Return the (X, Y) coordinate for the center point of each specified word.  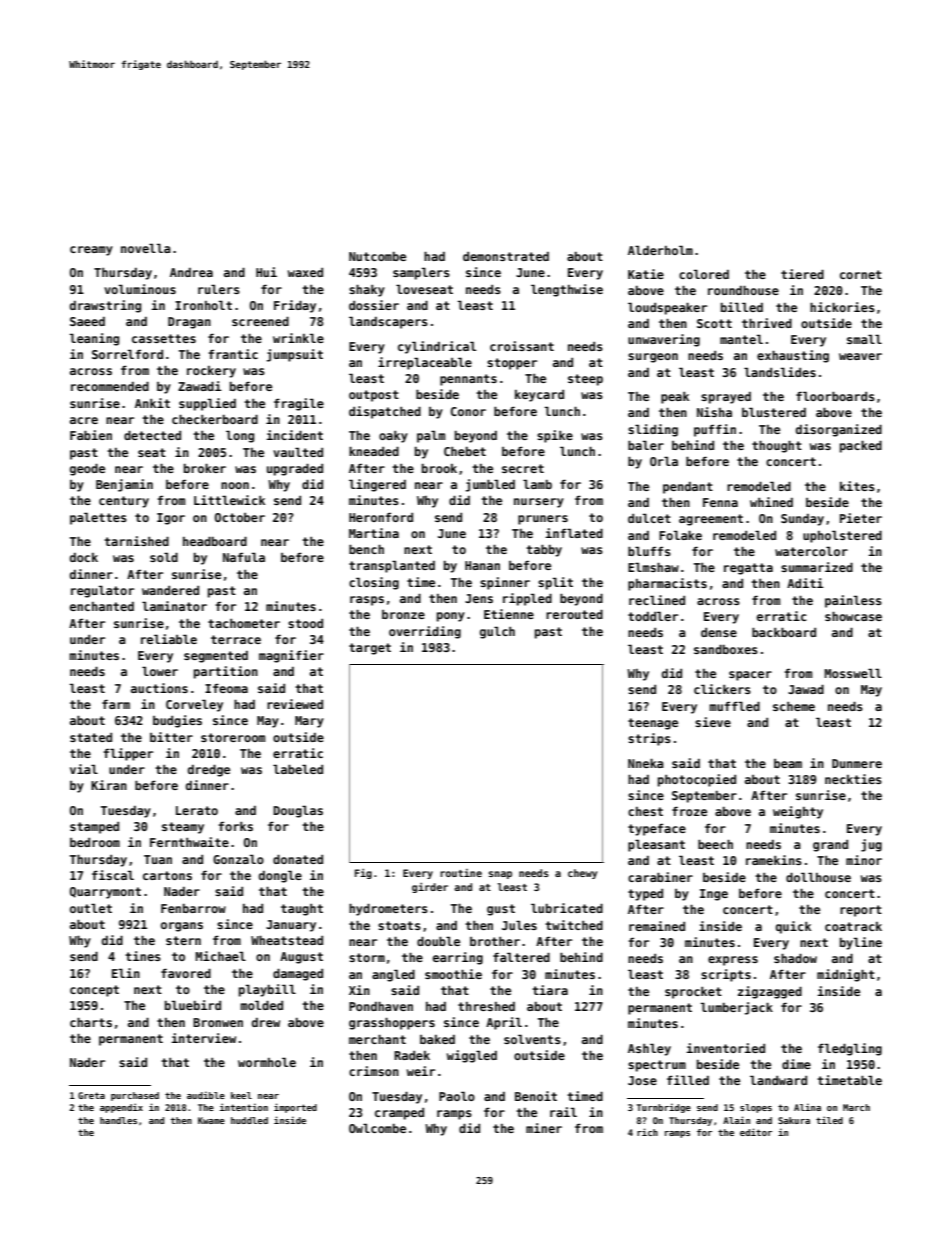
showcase (853, 616)
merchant (377, 1039)
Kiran (109, 785)
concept (94, 991)
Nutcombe (377, 256)
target (370, 649)
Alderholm (660, 250)
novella (146, 248)
